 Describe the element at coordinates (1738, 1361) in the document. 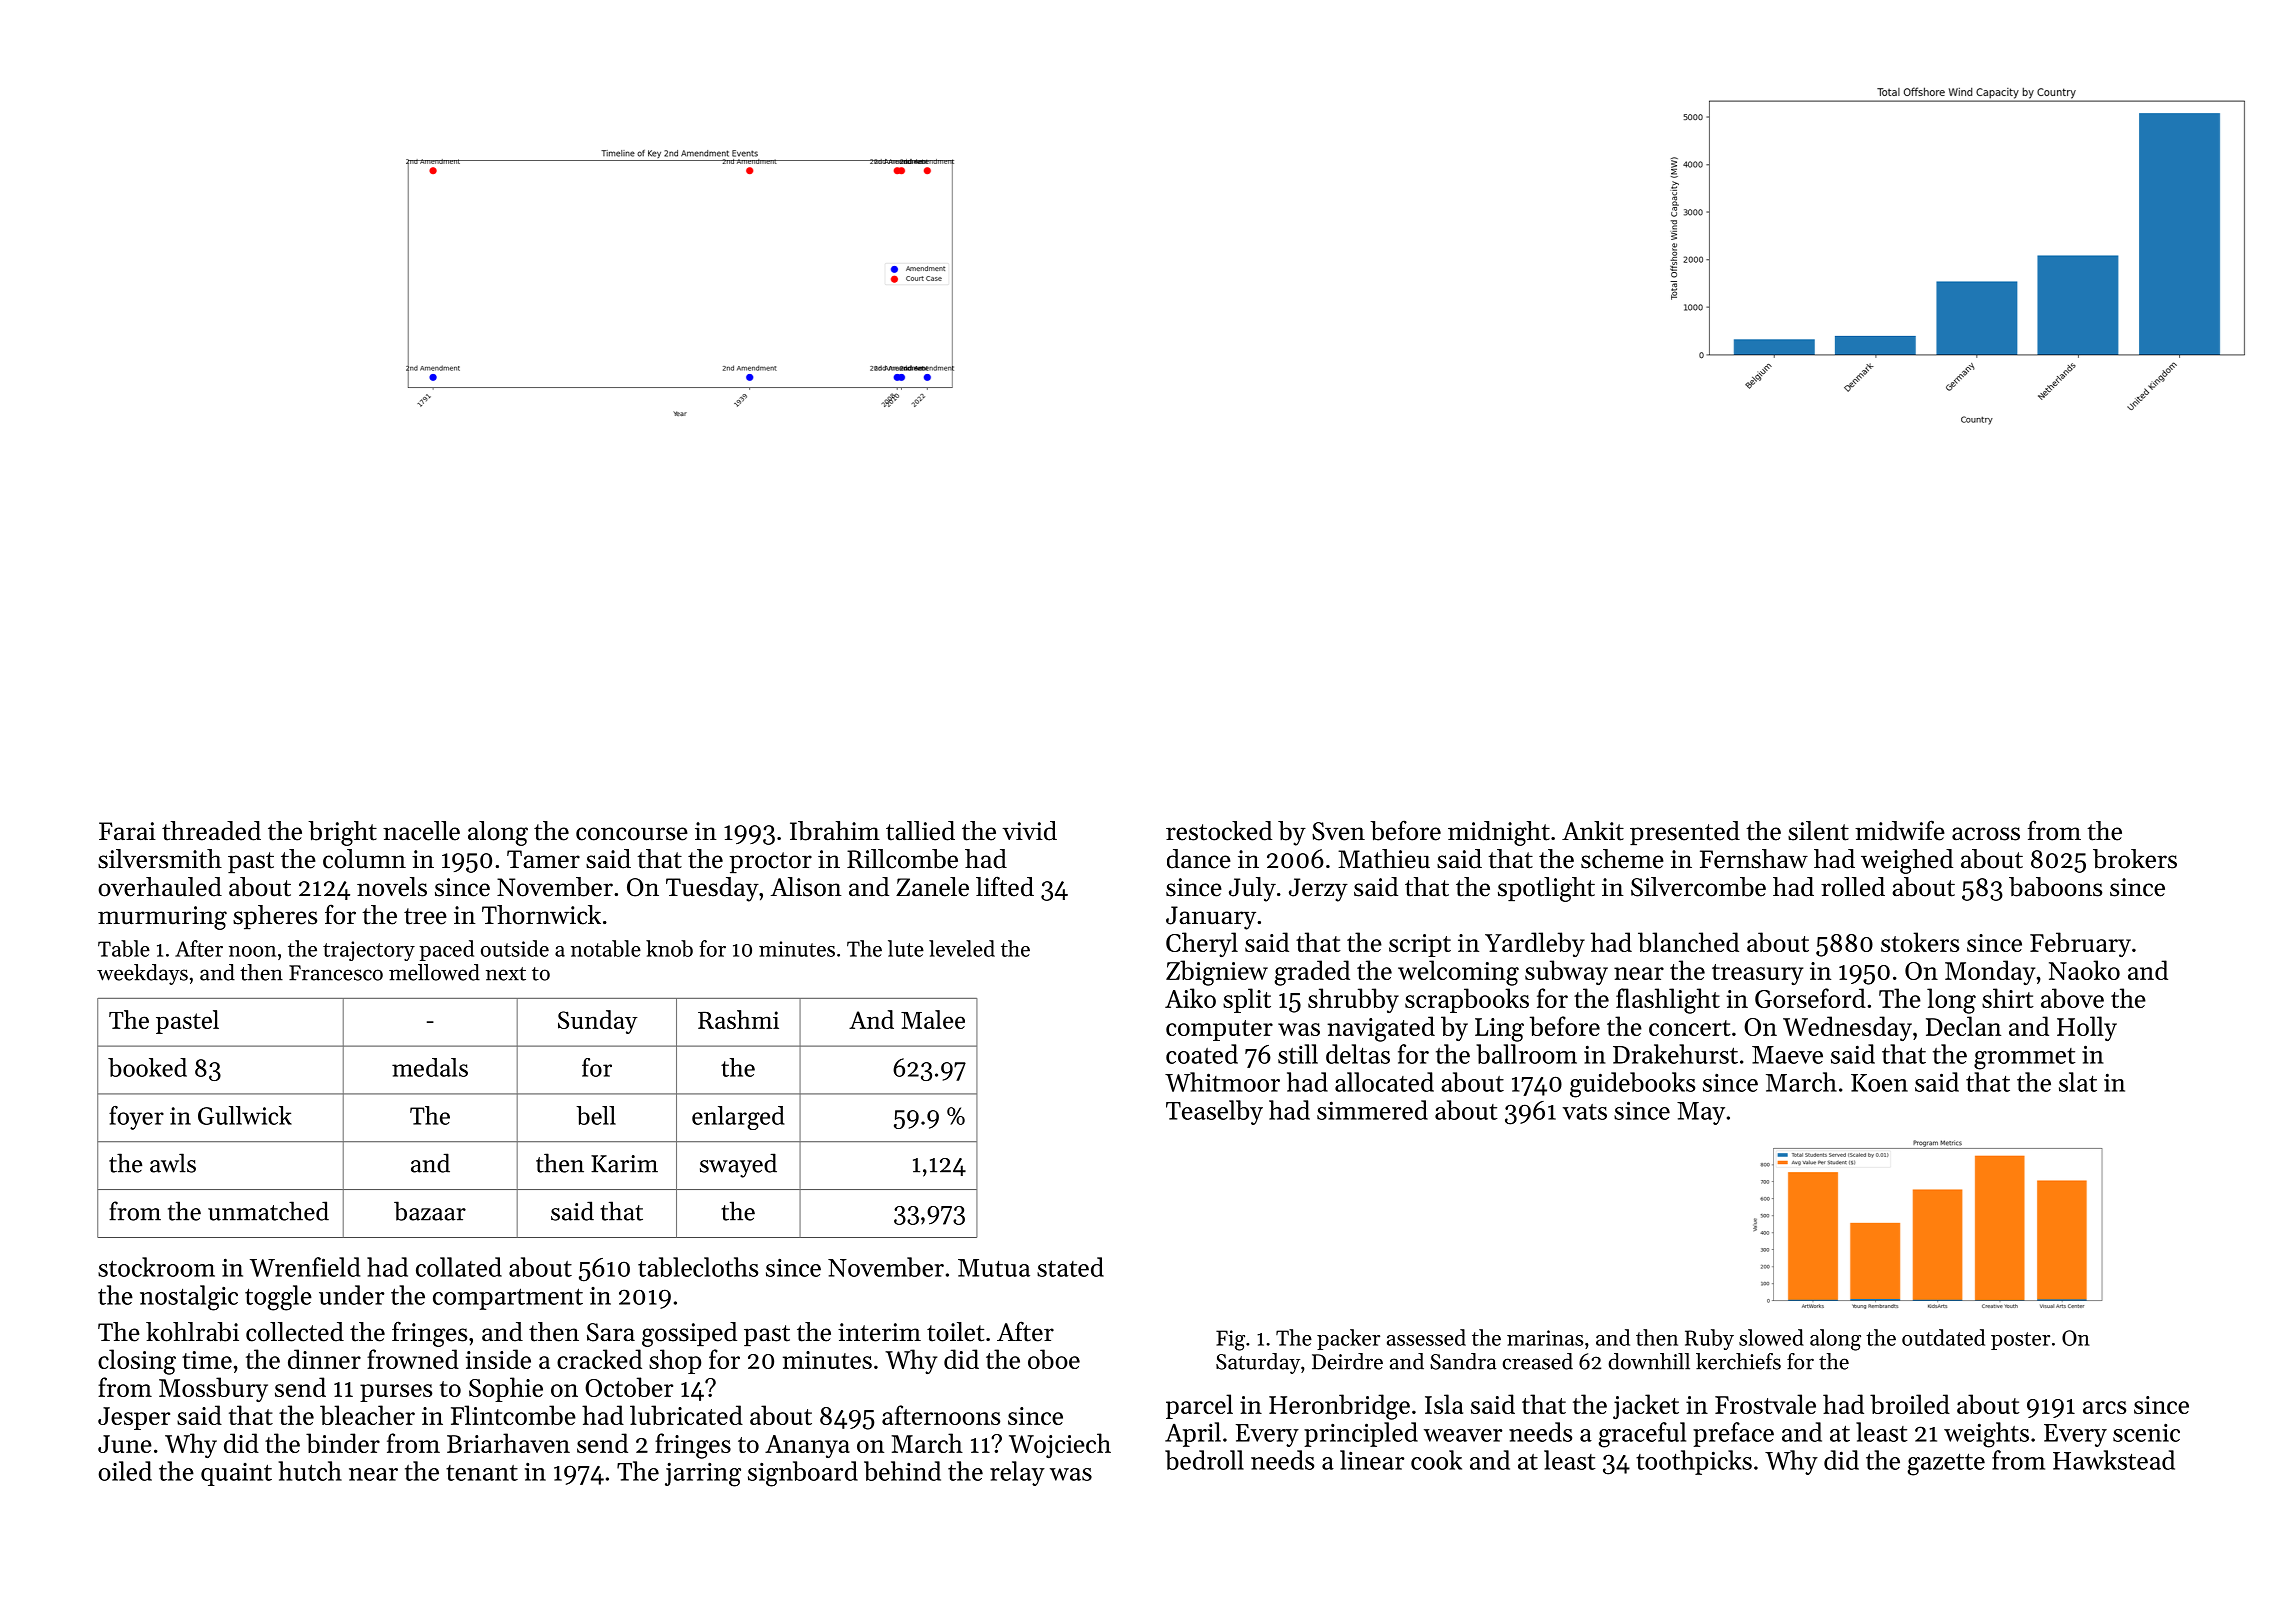

I see `kerchiefs` at that location.
